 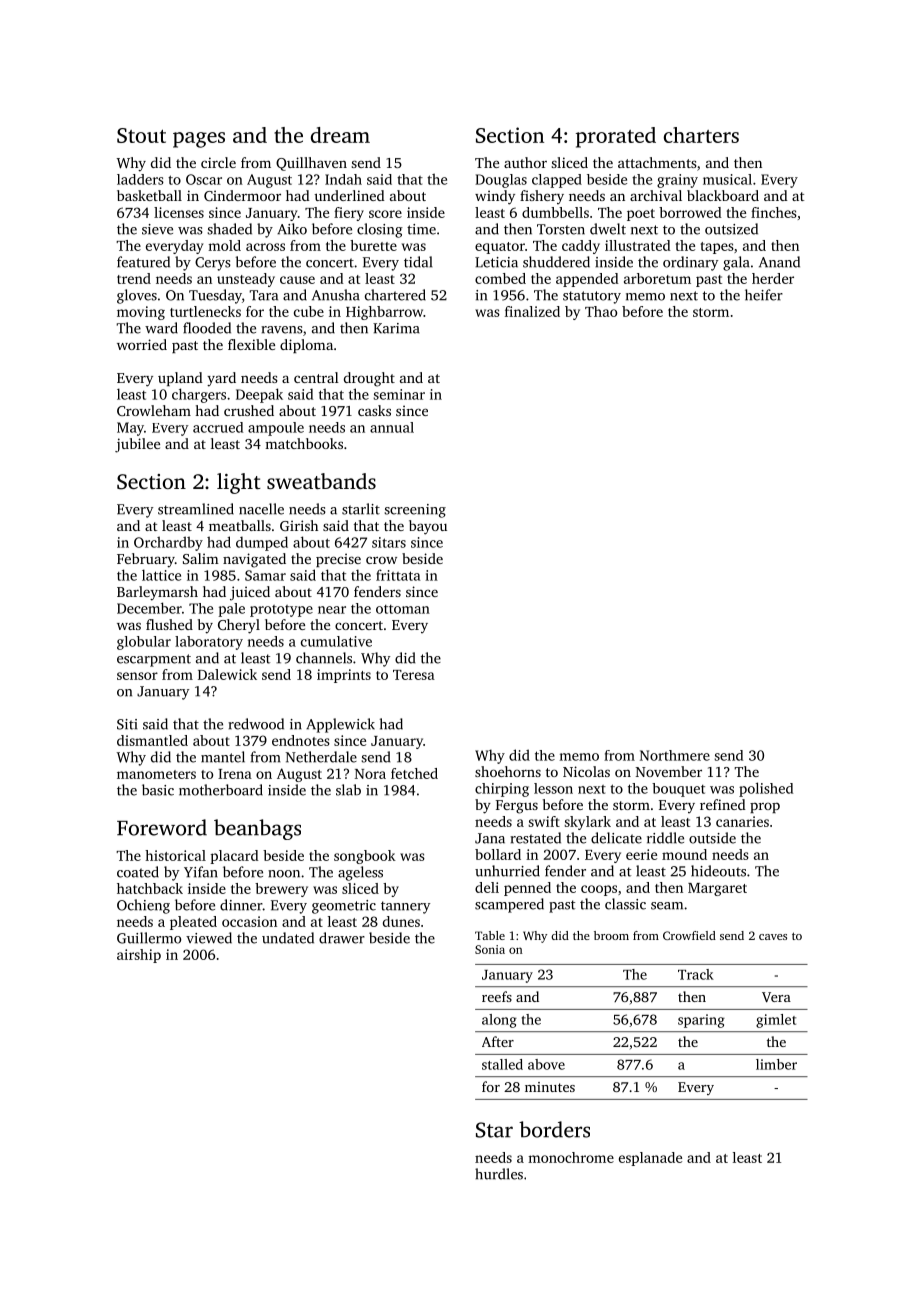 What do you see at coordinates (616, 137) in the image?
I see `prorated` at bounding box center [616, 137].
